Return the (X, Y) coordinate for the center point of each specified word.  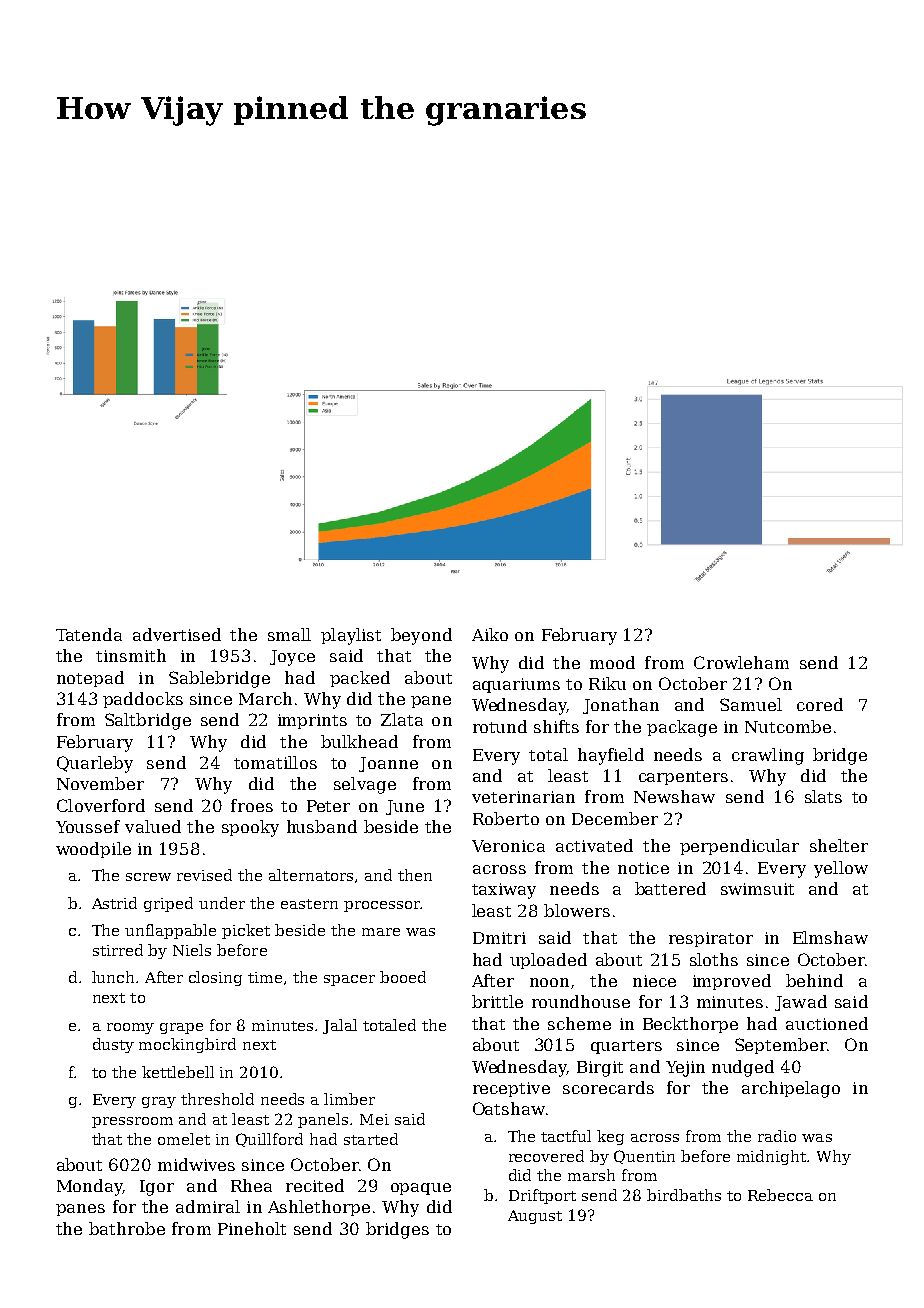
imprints (312, 721)
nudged (743, 1068)
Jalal (340, 1026)
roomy (130, 1028)
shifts (556, 726)
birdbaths (684, 1195)
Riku (607, 683)
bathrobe (127, 1228)
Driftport (542, 1196)
